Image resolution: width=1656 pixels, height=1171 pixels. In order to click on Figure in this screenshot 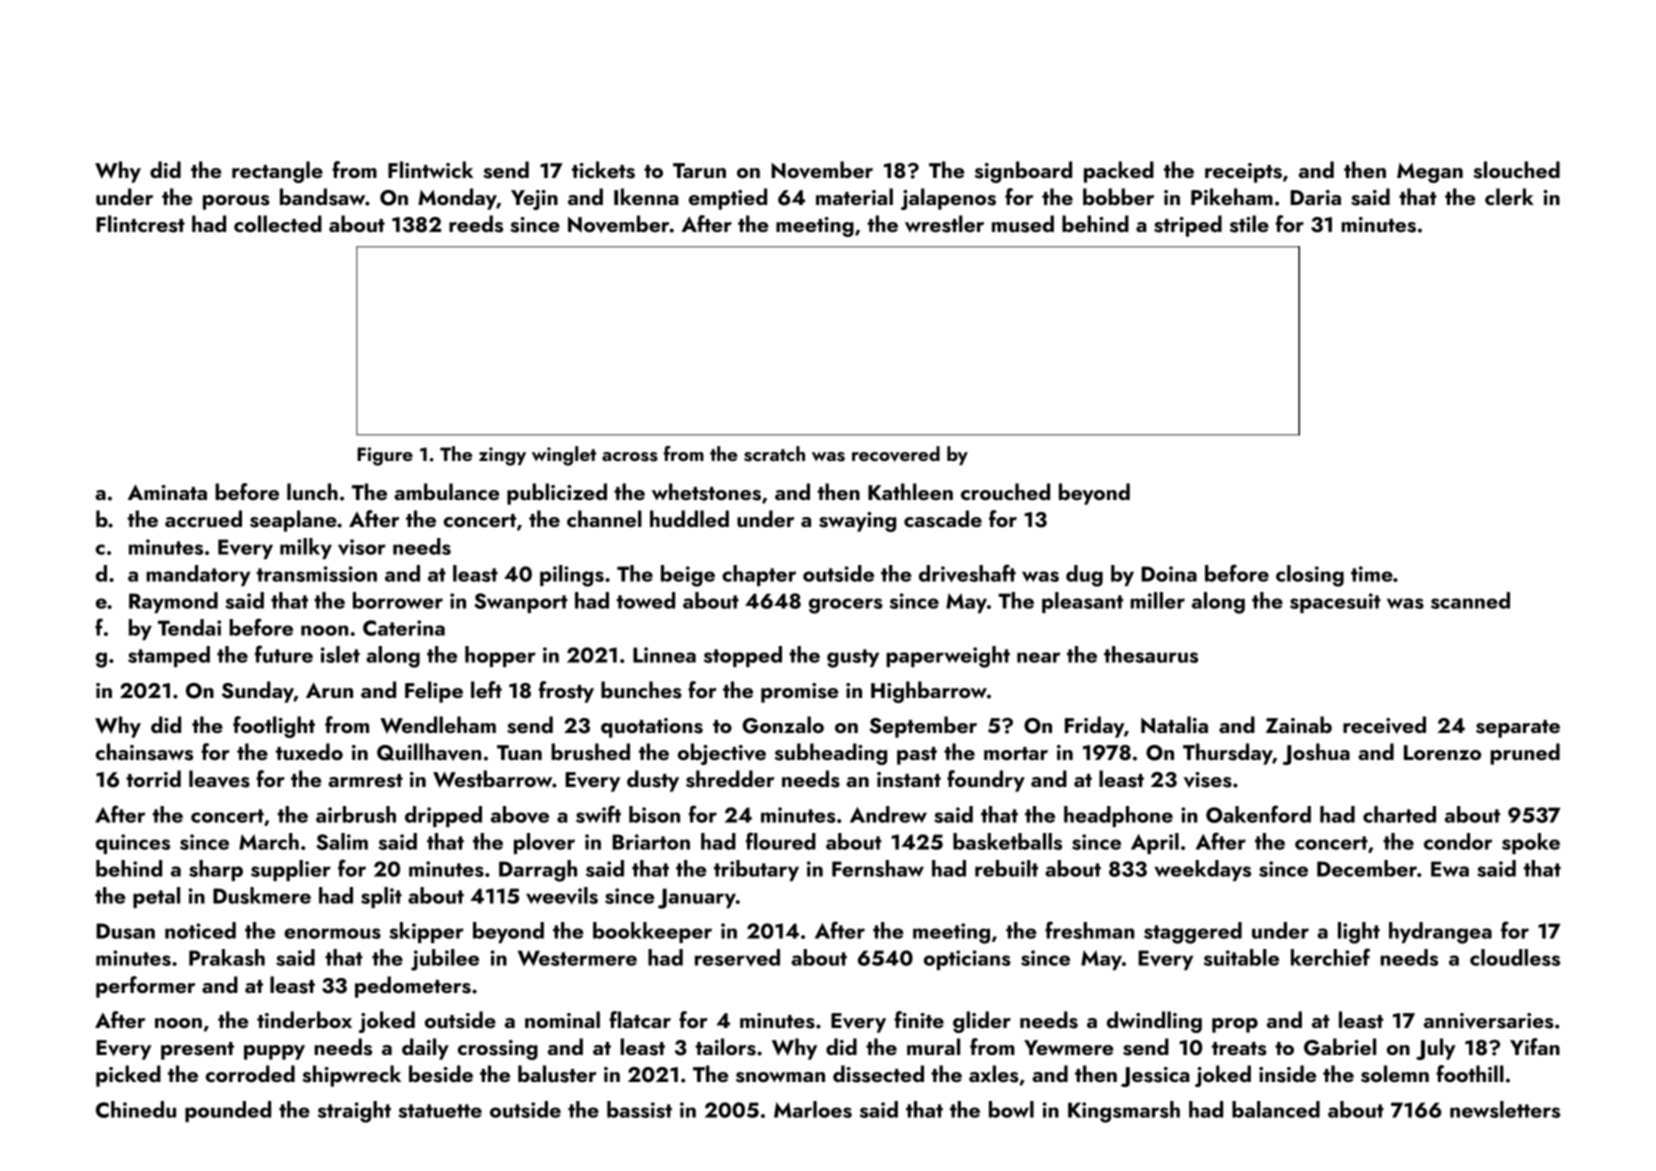, I will do `click(385, 456)`.
